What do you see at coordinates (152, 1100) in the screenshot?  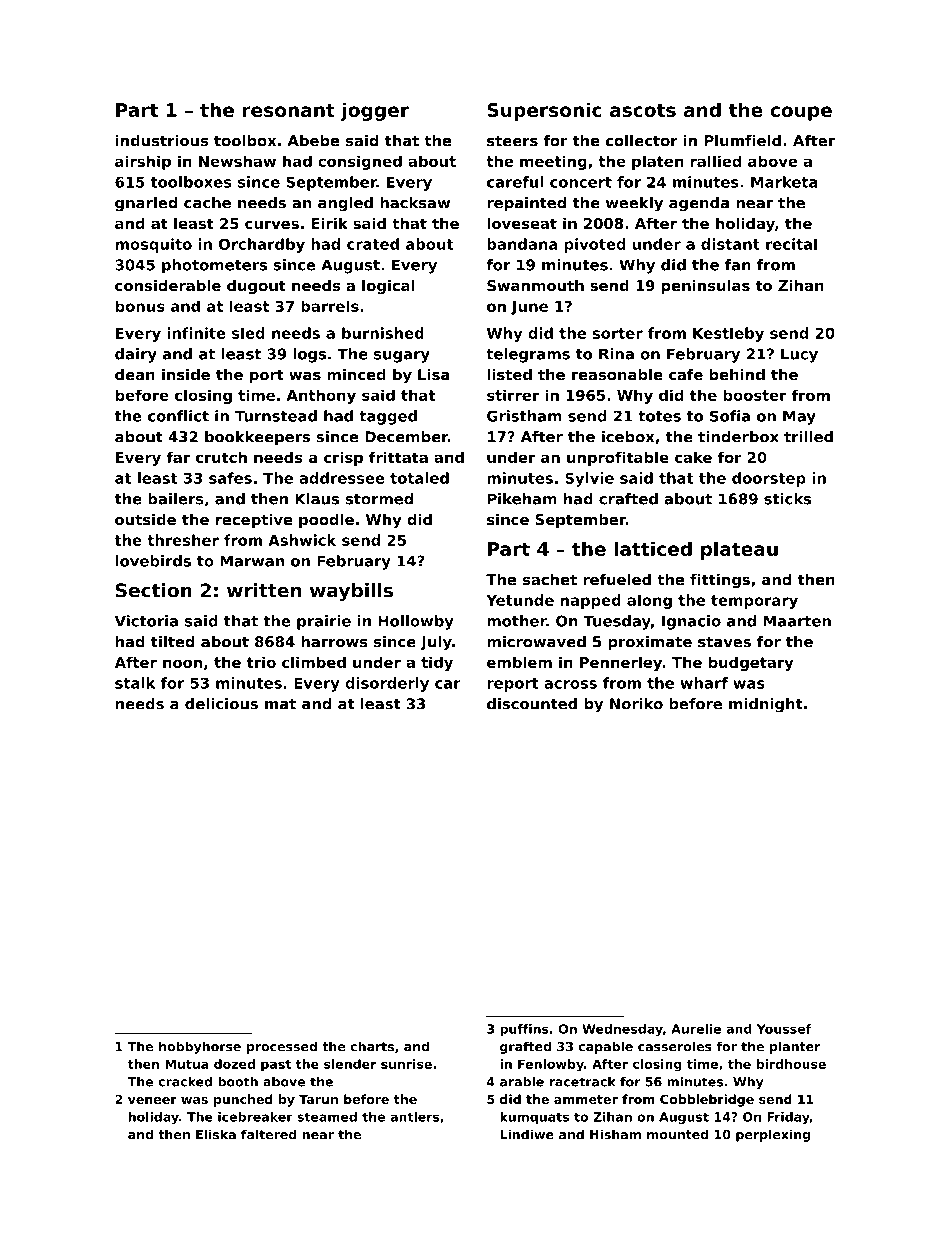 I see `veneer` at bounding box center [152, 1100].
